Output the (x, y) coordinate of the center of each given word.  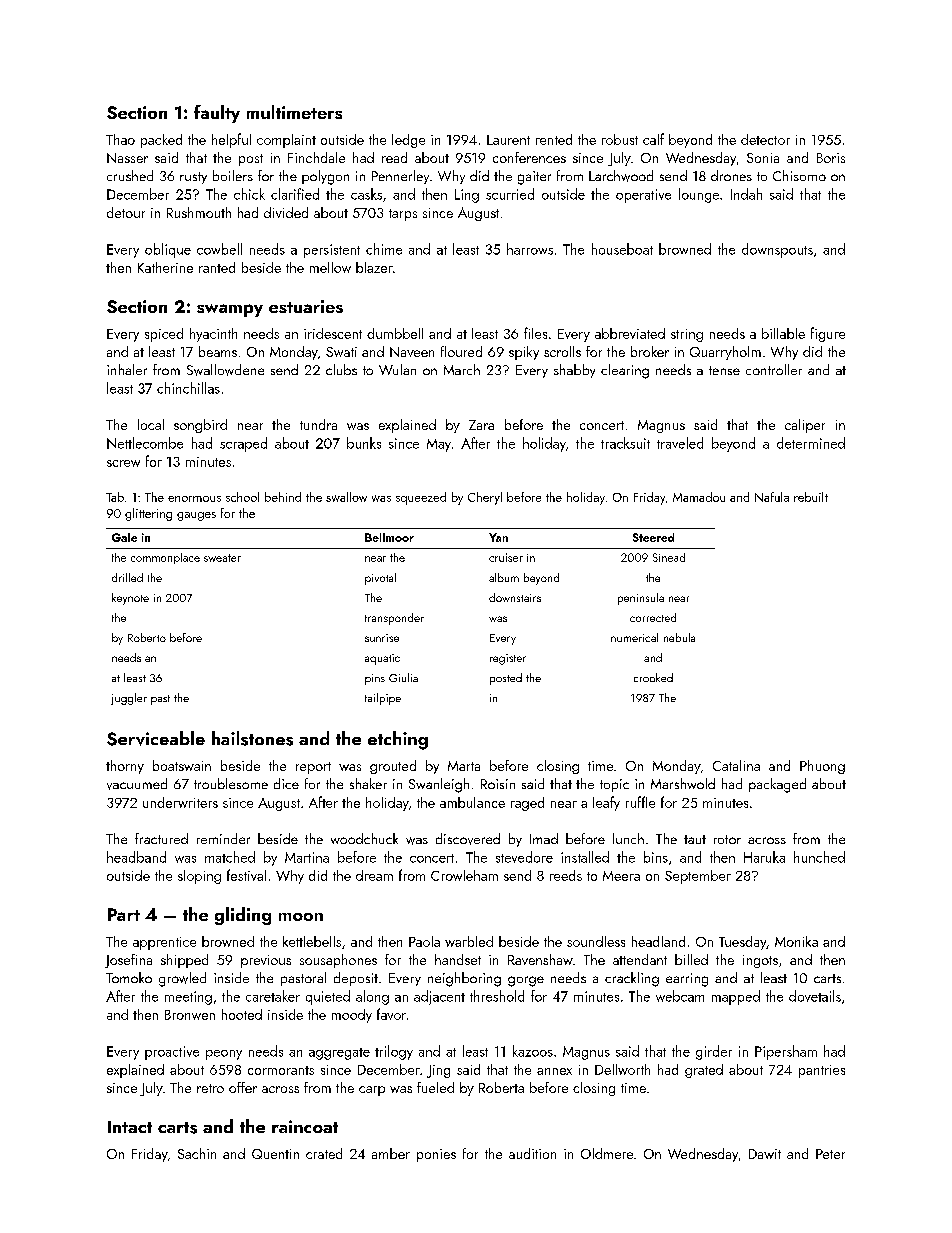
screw (123, 463)
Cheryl (485, 498)
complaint (286, 141)
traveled (680, 443)
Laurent (508, 140)
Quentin (275, 1154)
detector (765, 139)
